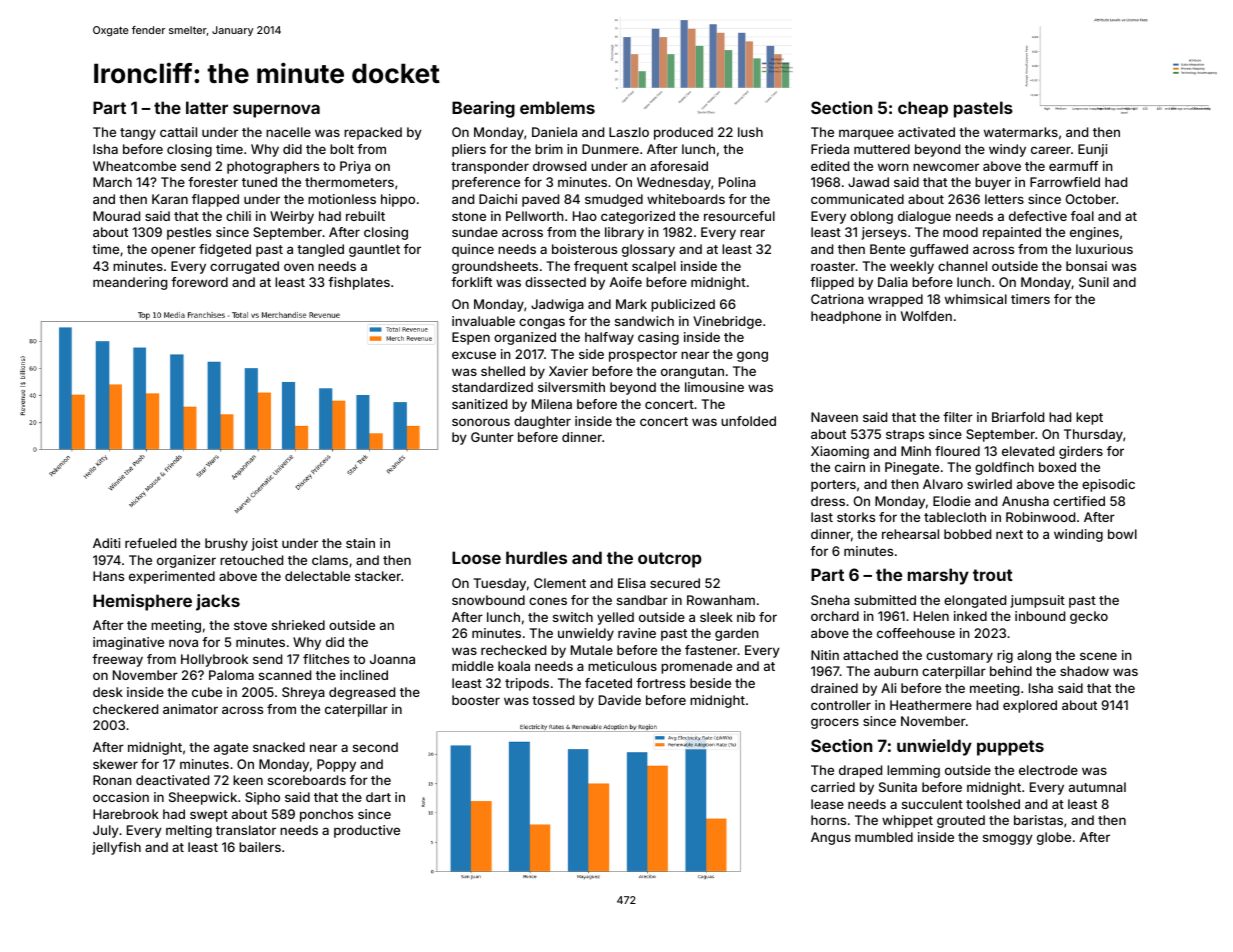 The width and height of the image is (1233, 952). What do you see at coordinates (260, 847) in the image?
I see `bailers` at bounding box center [260, 847].
